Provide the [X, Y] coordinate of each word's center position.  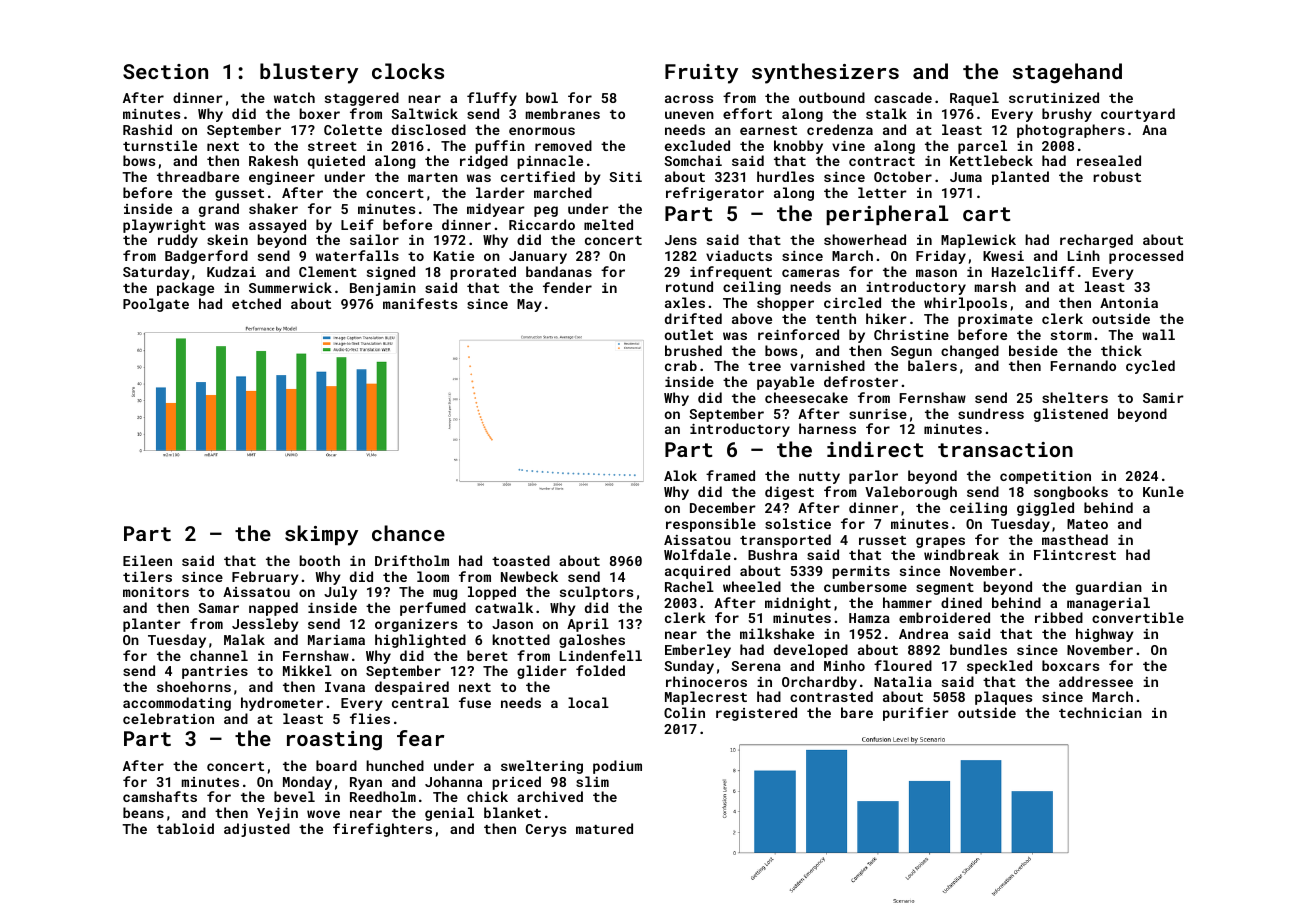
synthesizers [825, 73]
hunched [395, 765]
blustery [309, 73]
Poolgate [156, 305]
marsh [995, 286]
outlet [688, 334]
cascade [903, 97]
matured [604, 828]
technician [1100, 712]
